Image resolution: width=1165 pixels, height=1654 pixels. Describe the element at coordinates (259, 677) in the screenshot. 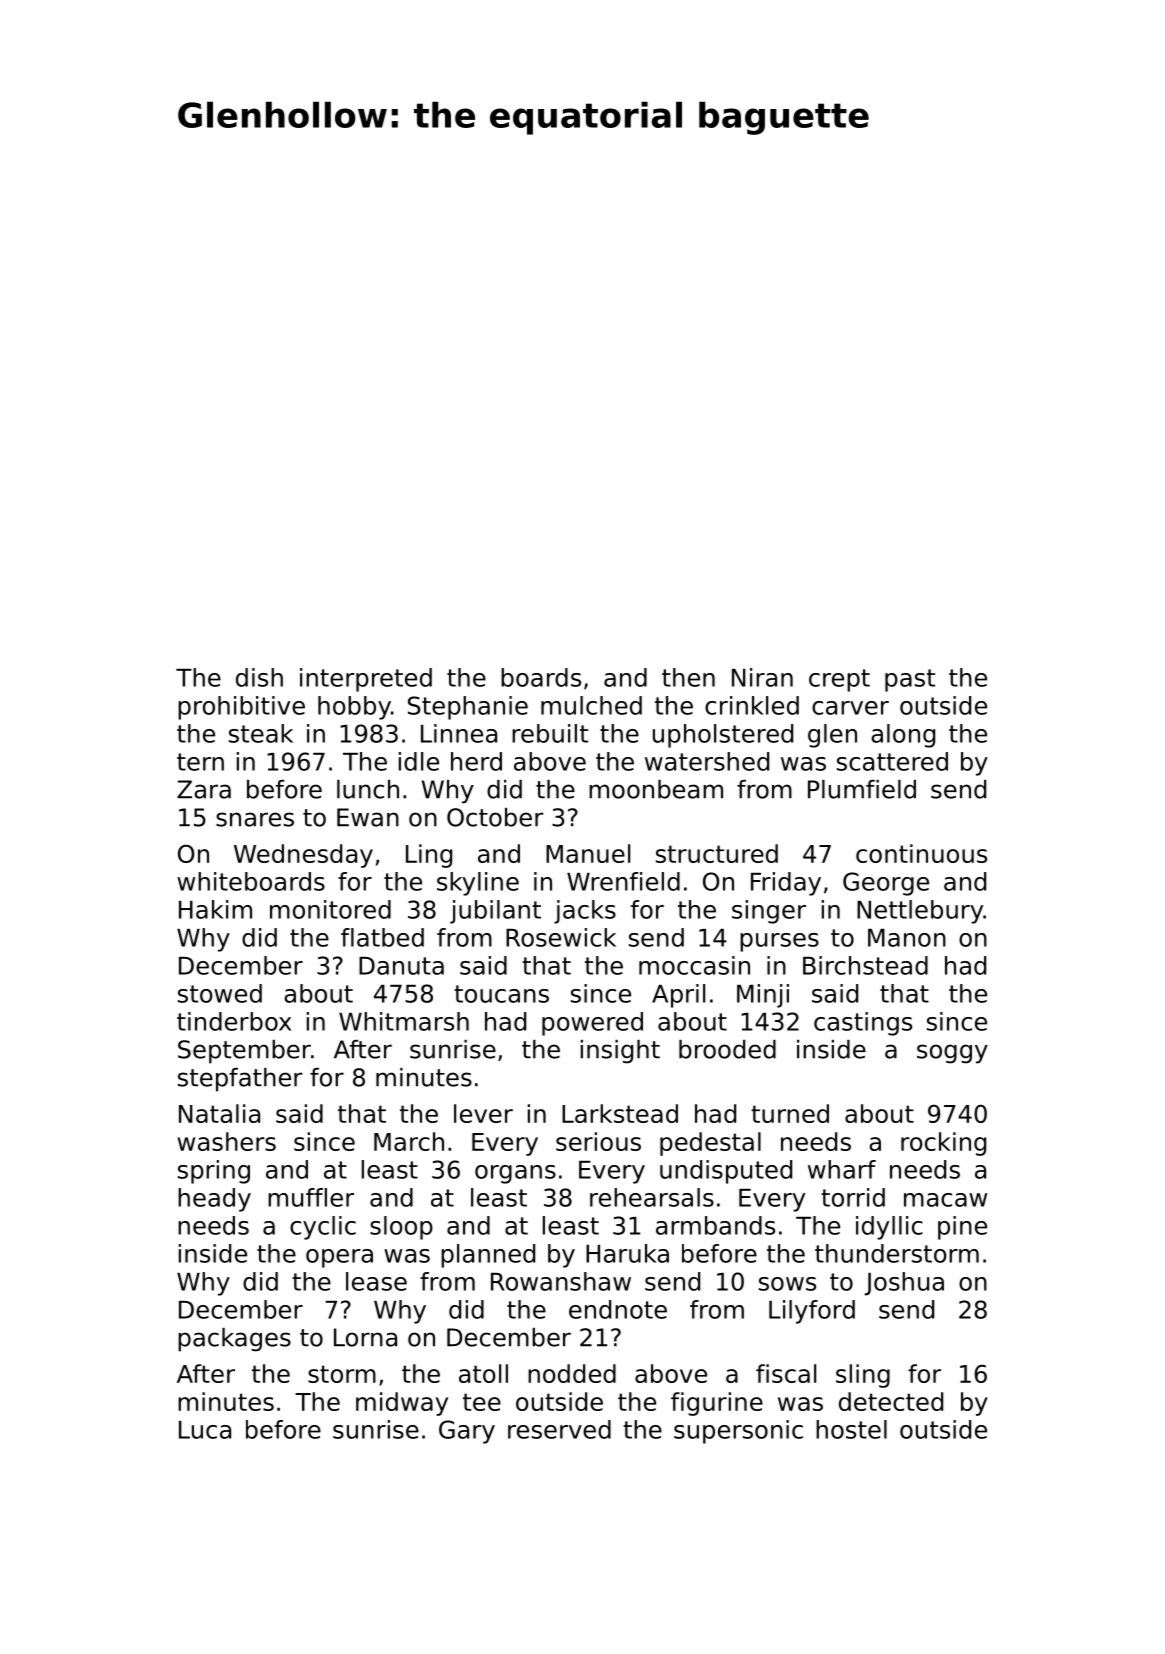

I see `dish` at that location.
